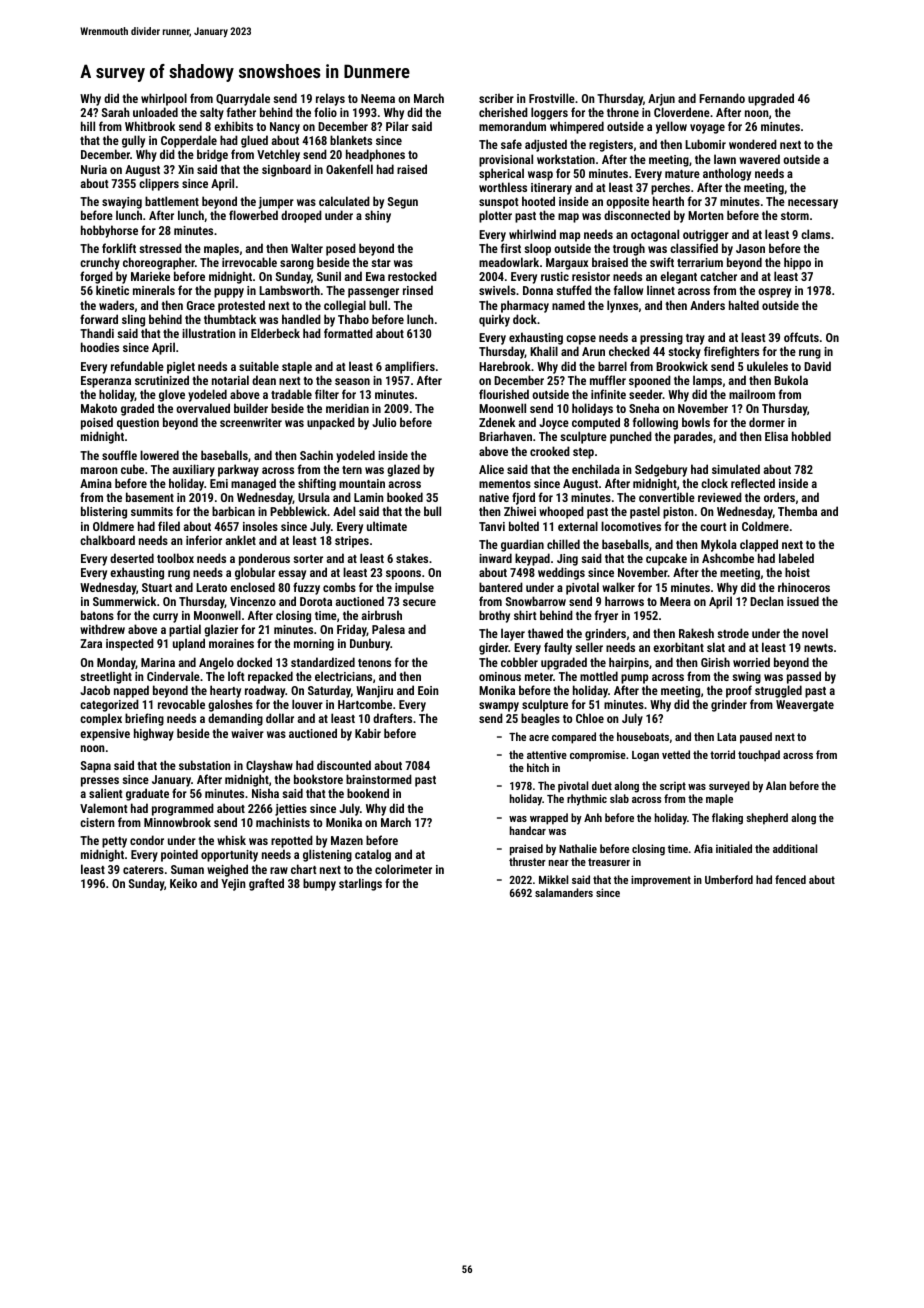  What do you see at coordinates (646, 394) in the image?
I see `seeder` at bounding box center [646, 394].
